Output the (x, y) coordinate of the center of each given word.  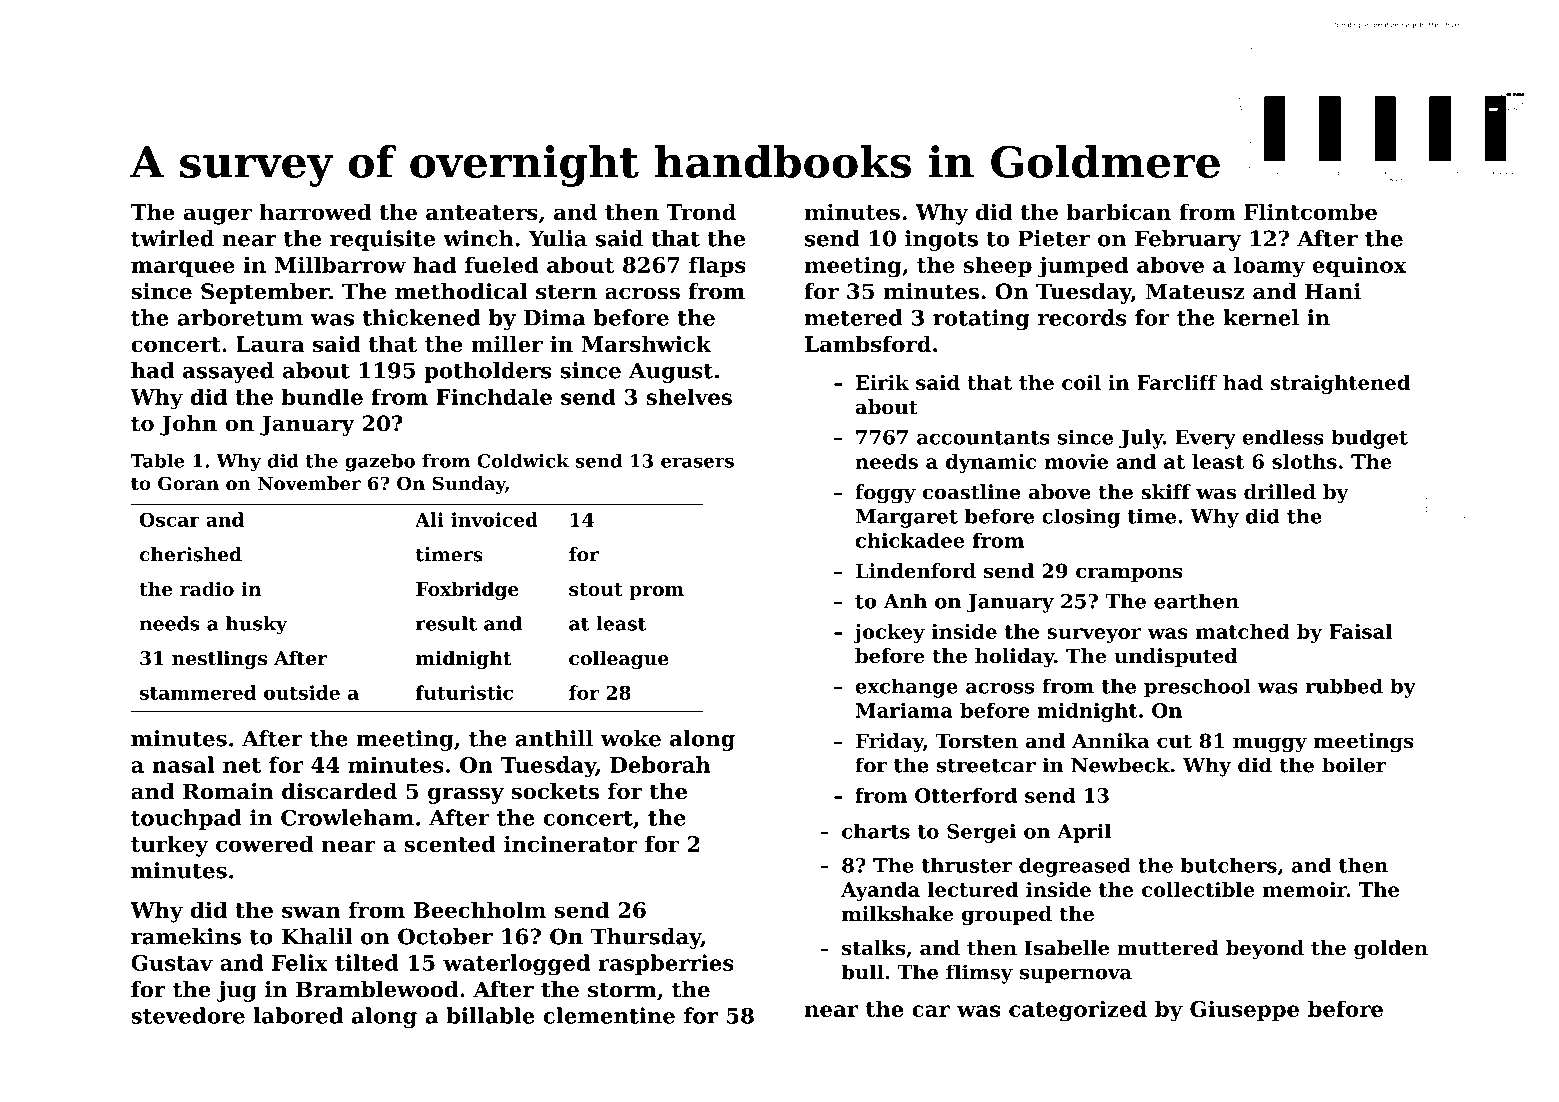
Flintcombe (1310, 211)
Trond (701, 211)
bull (862, 972)
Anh (905, 601)
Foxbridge (467, 590)
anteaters (482, 212)
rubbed (1344, 686)
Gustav (172, 963)
